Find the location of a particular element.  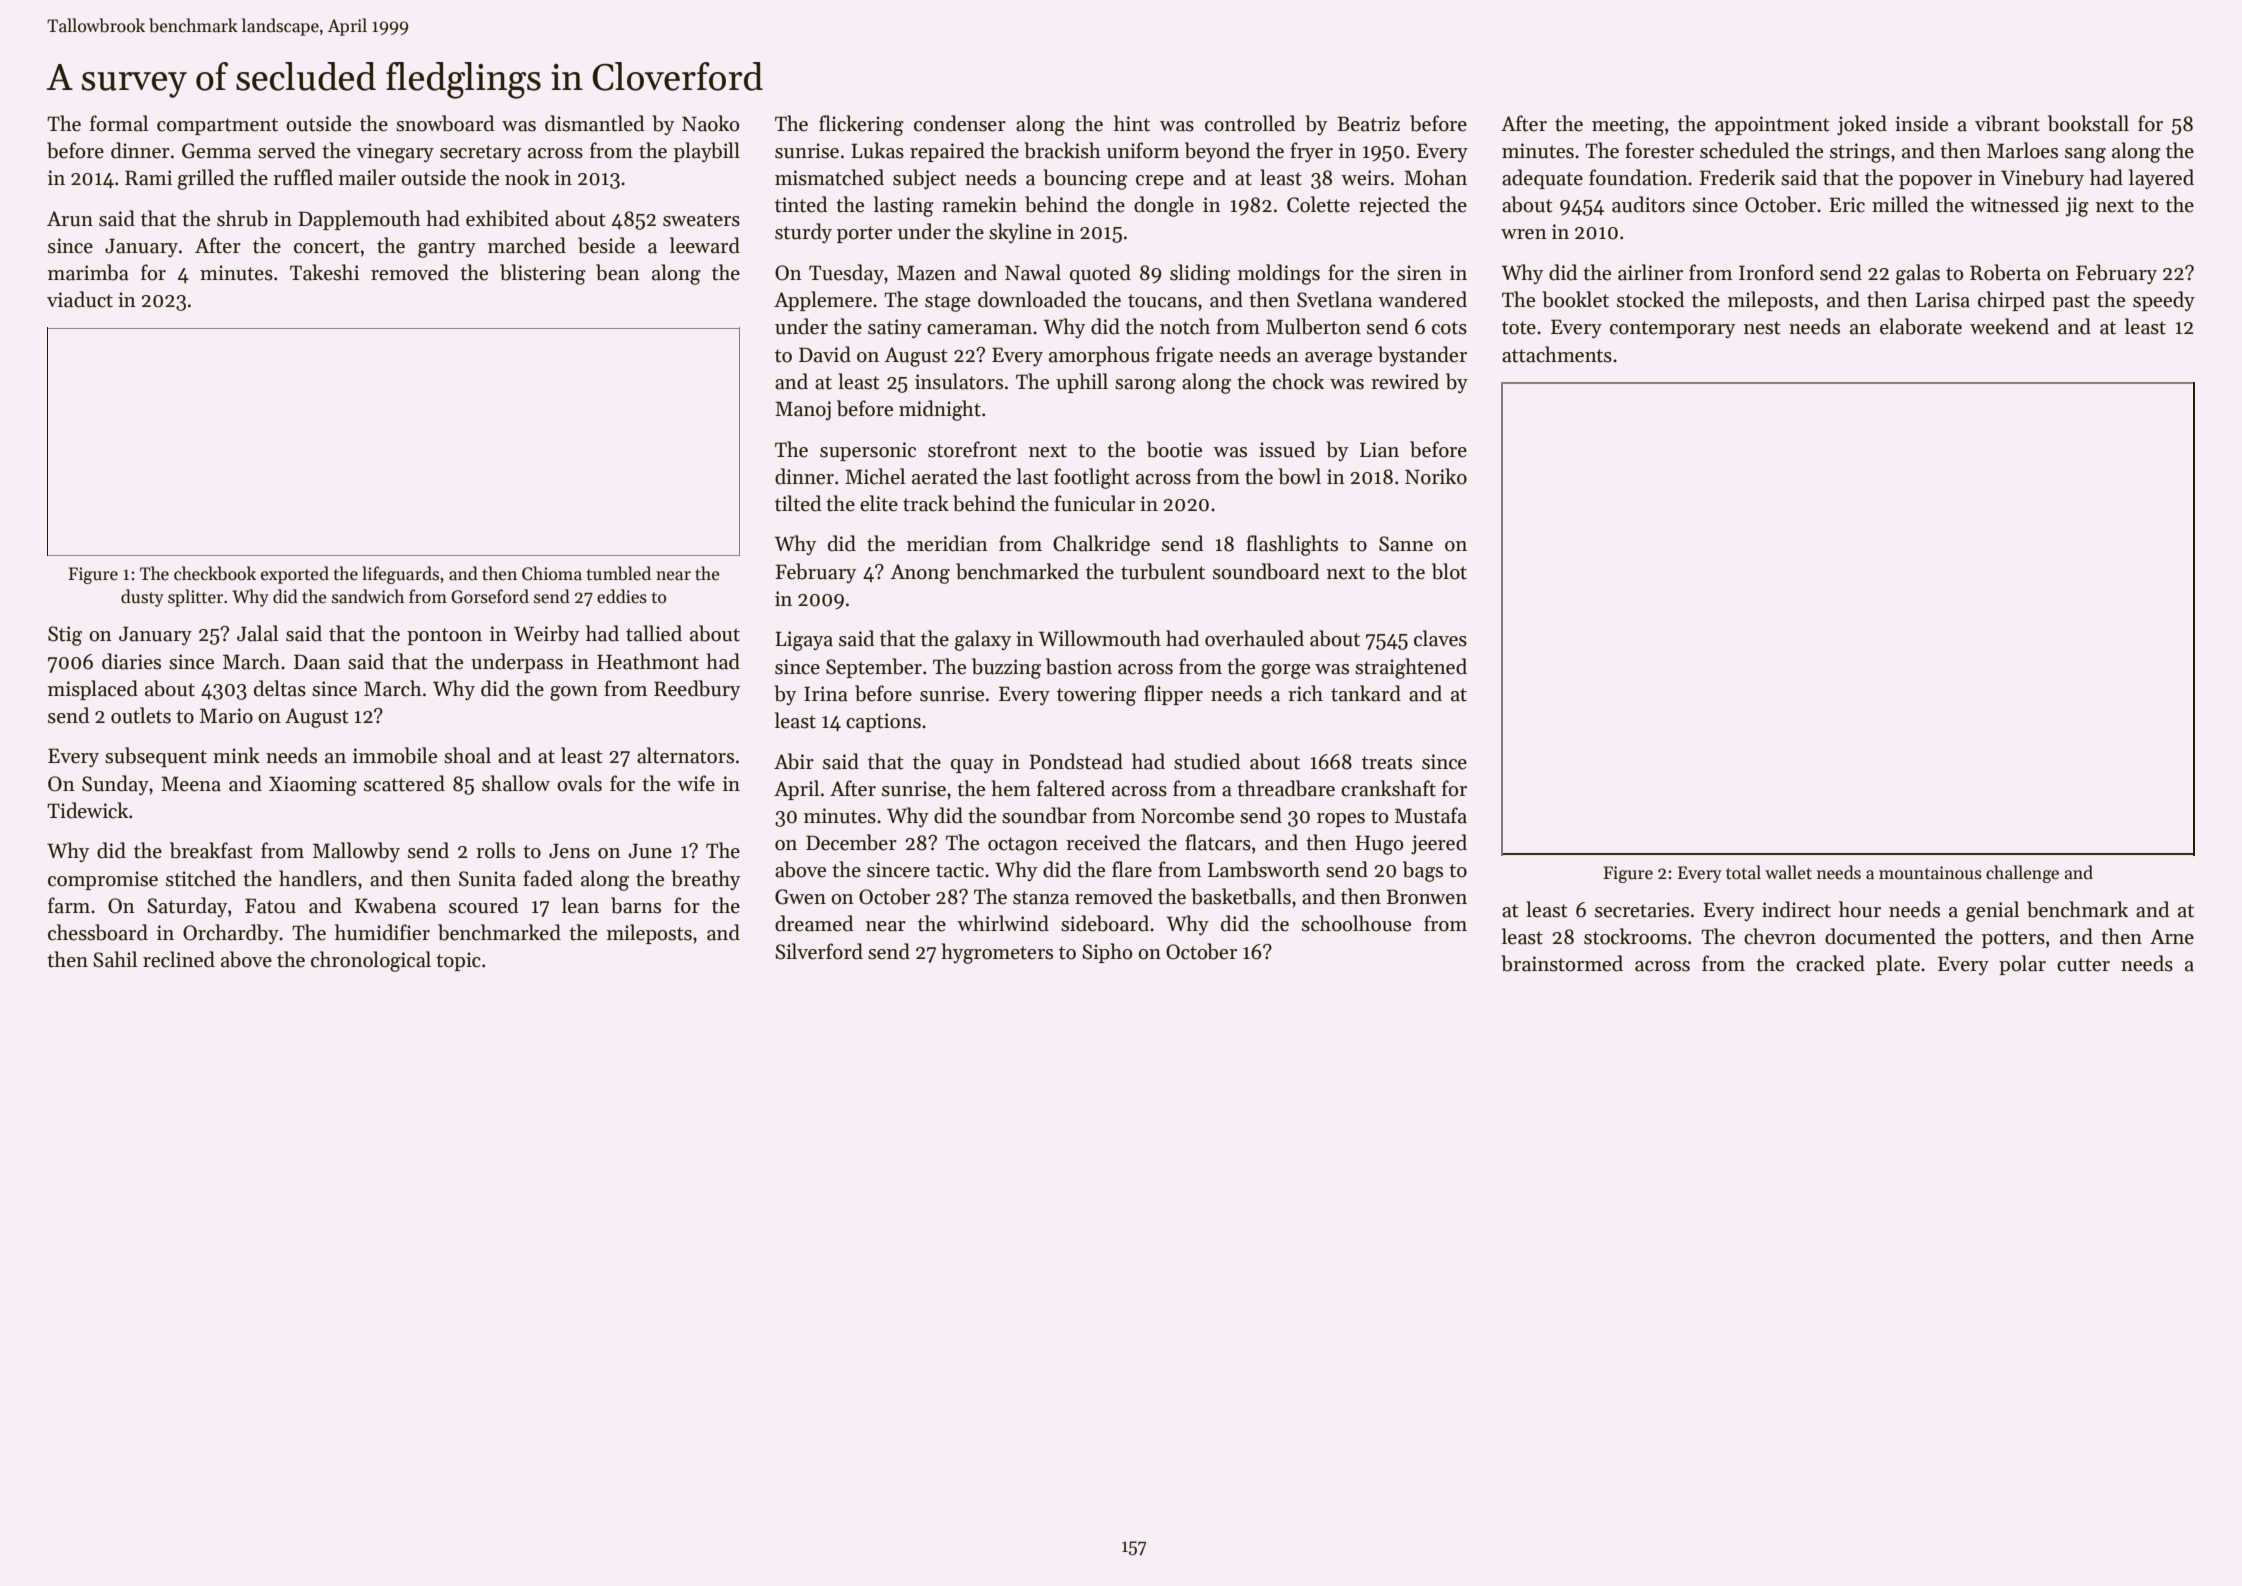

Sanne is located at coordinates (1406, 544).
